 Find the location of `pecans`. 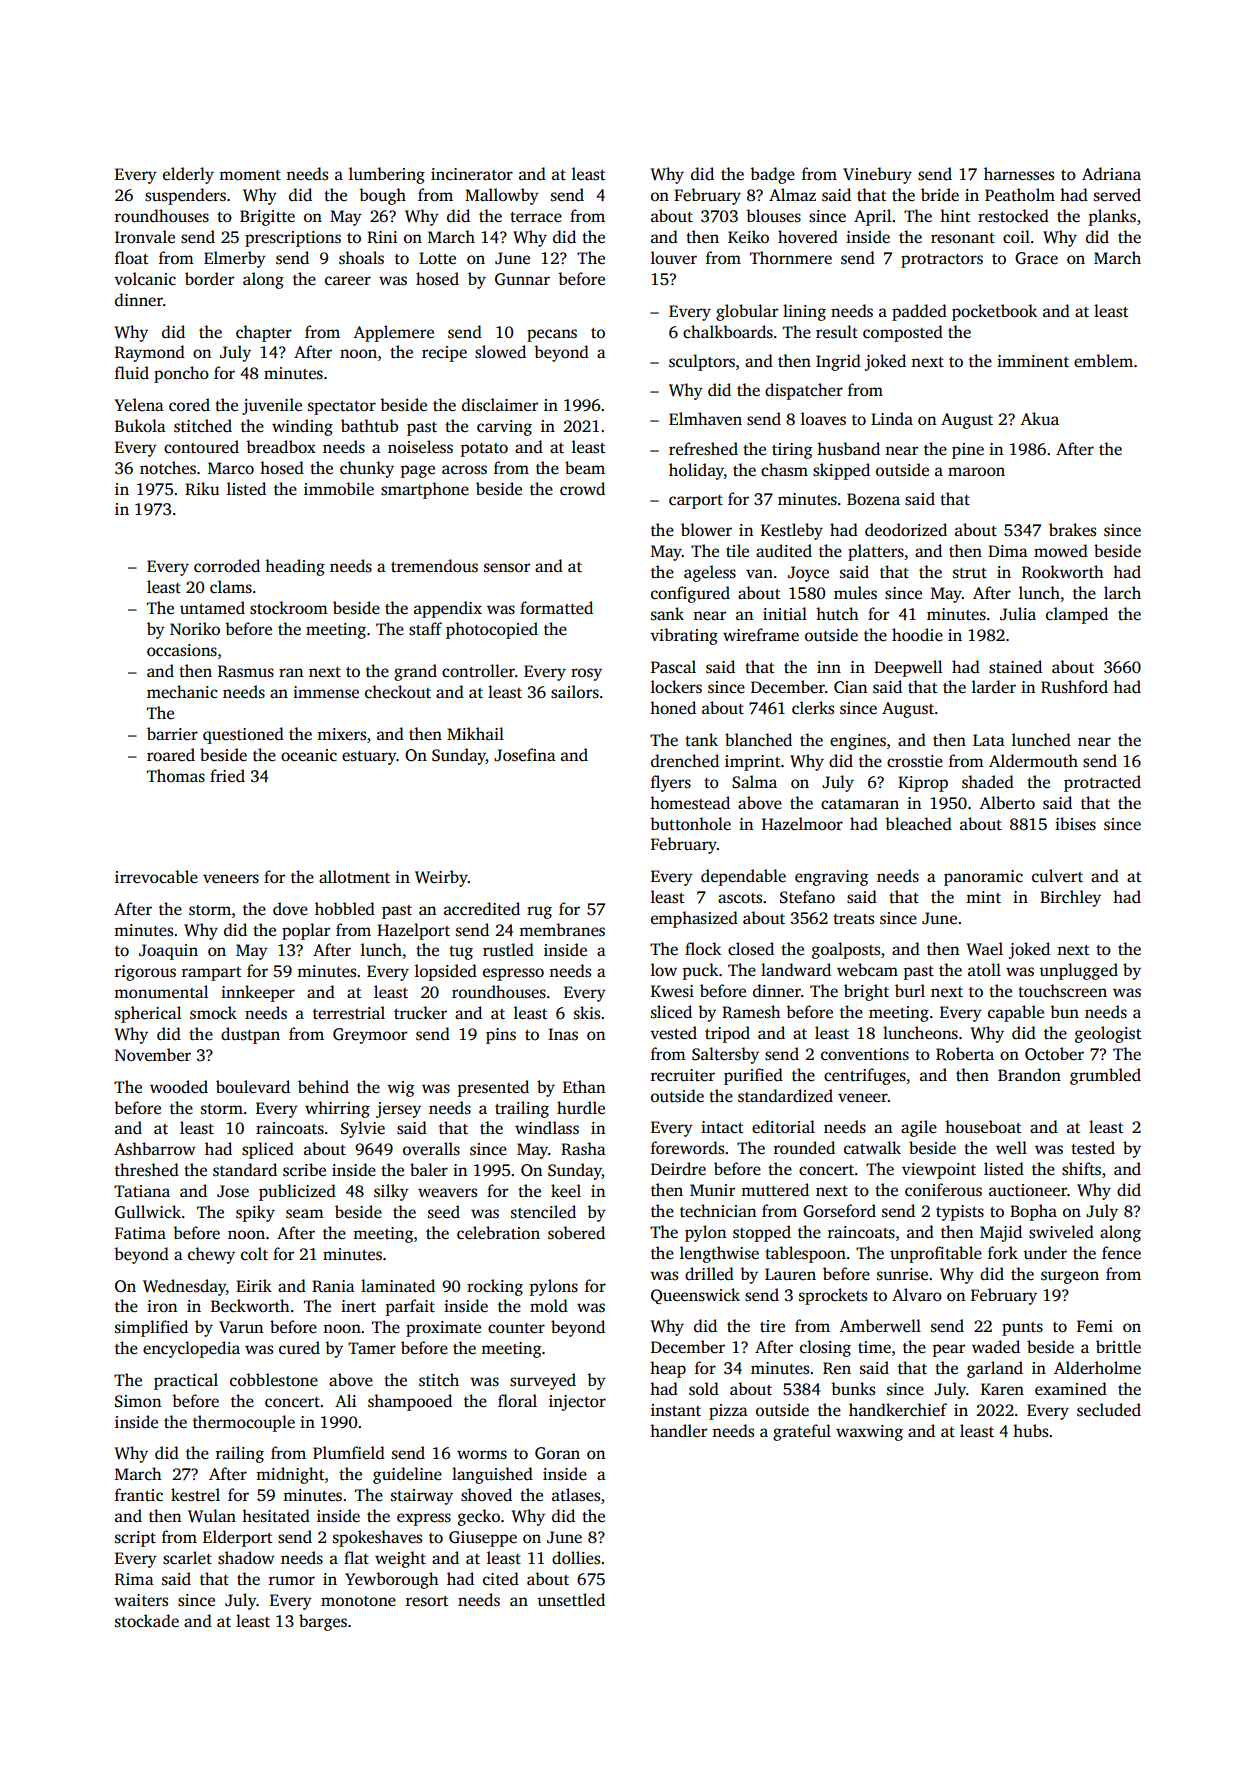

pecans is located at coordinates (552, 335).
